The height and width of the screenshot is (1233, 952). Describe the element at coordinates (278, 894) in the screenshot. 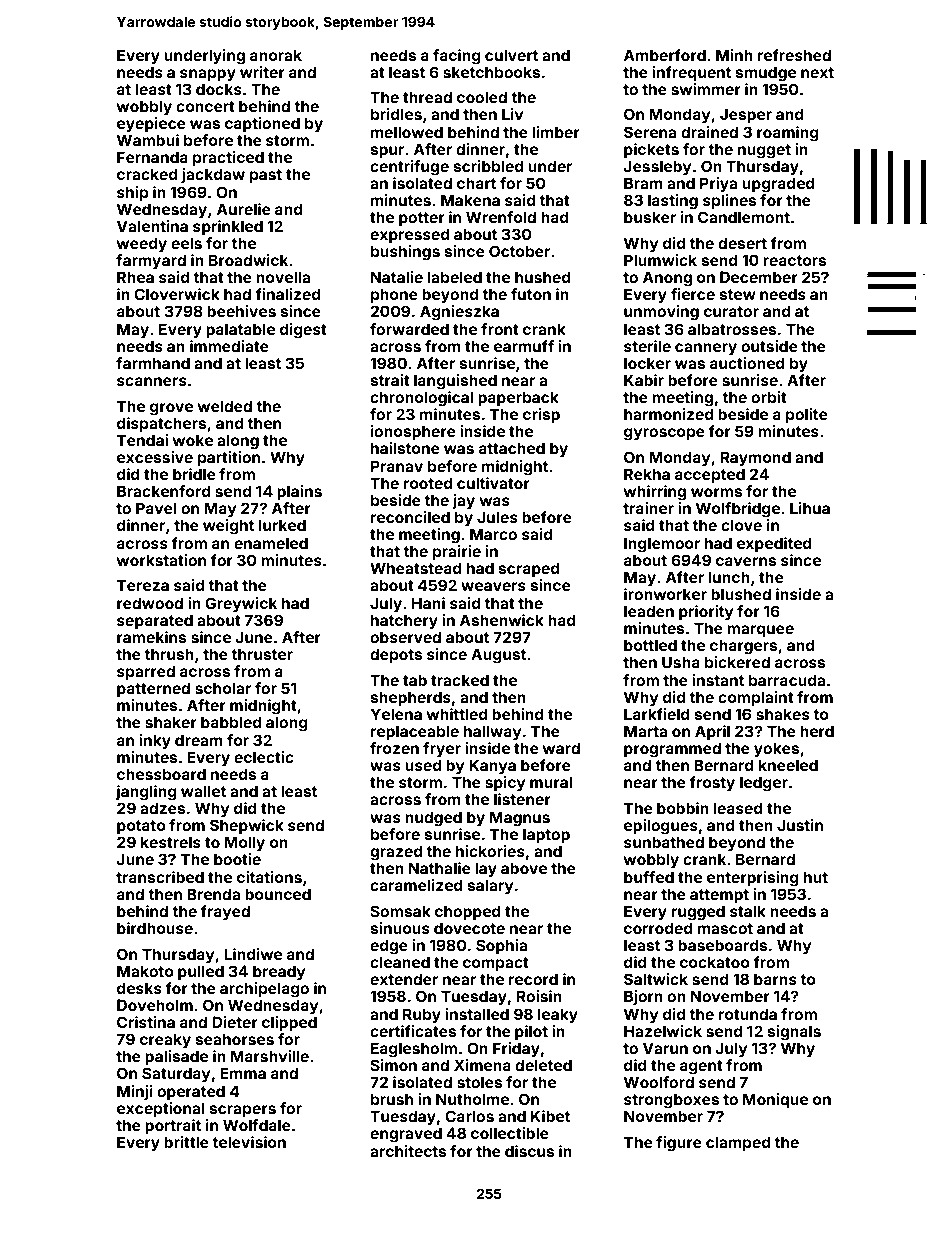

I see `bounced` at that location.
